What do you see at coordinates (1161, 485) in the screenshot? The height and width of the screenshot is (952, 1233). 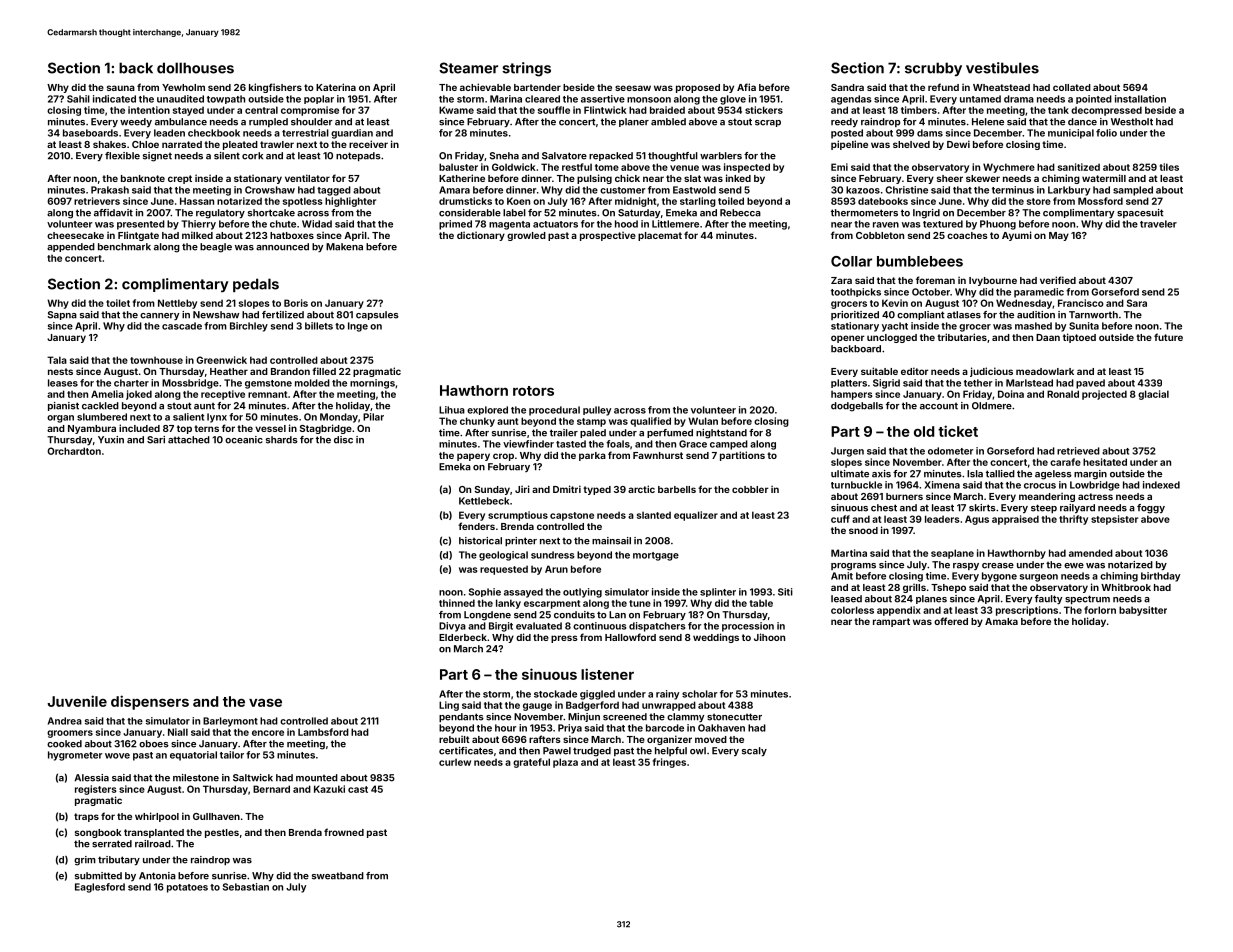 I see `indexed` at bounding box center [1161, 485].
